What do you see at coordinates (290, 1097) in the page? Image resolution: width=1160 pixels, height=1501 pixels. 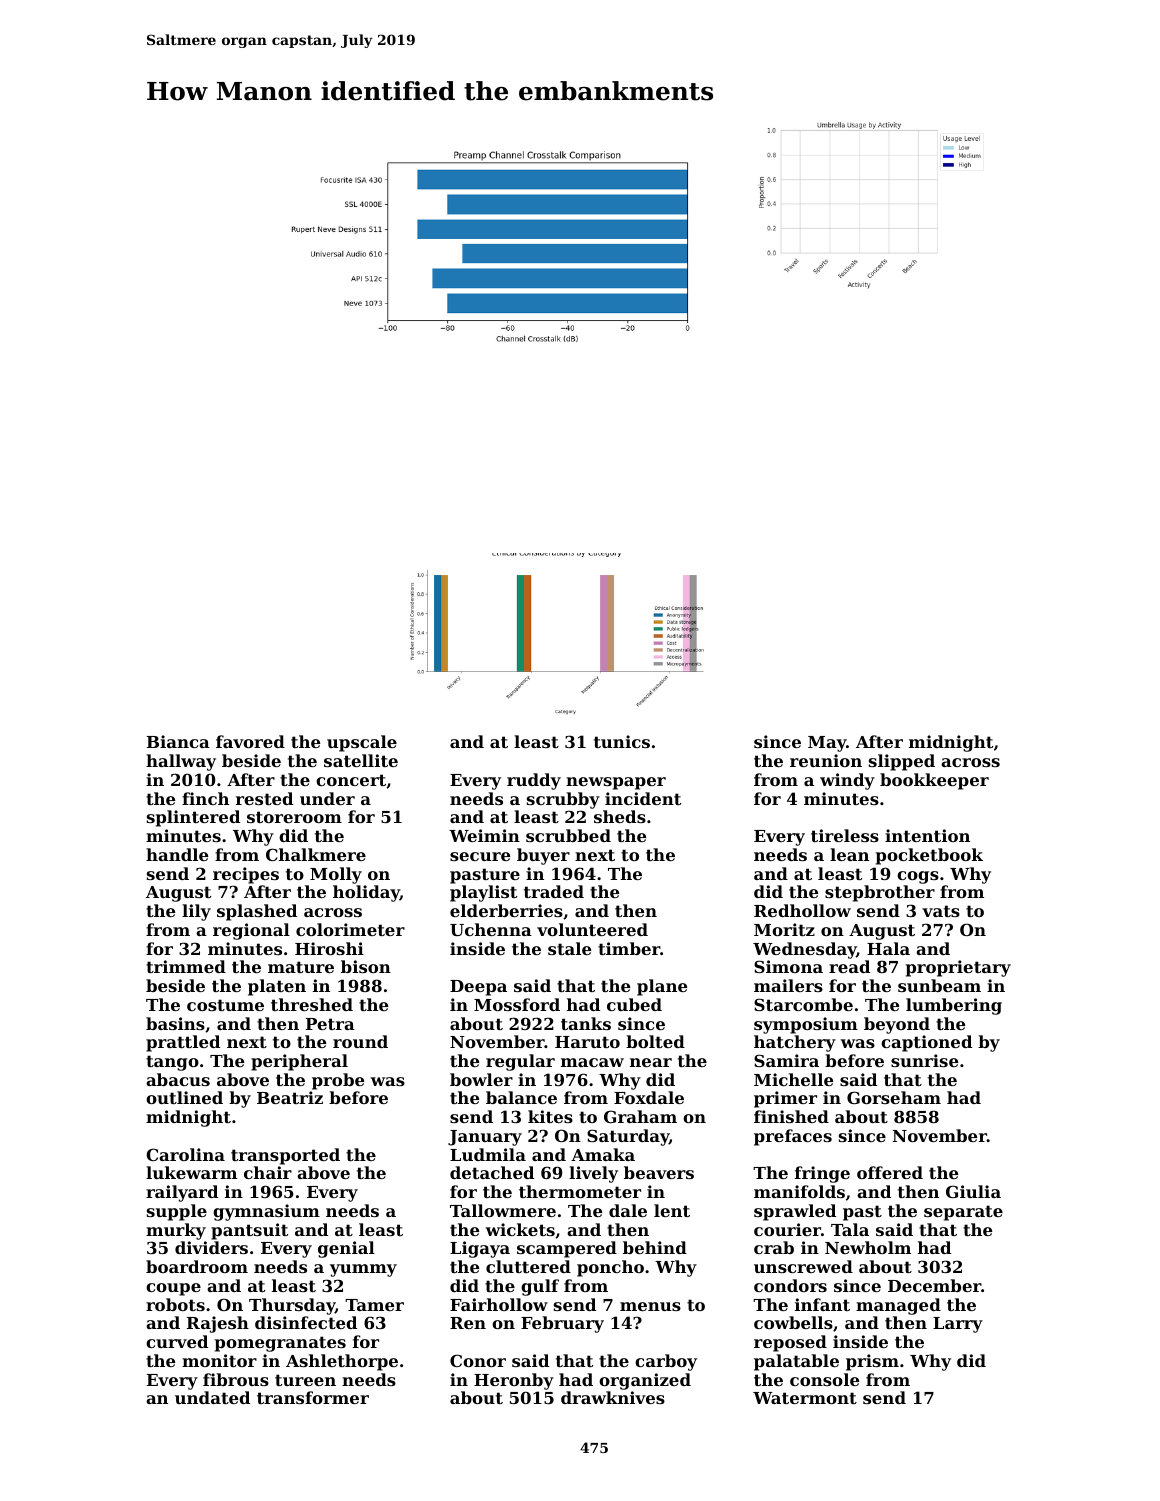 I see `Beatriz` at bounding box center [290, 1097].
